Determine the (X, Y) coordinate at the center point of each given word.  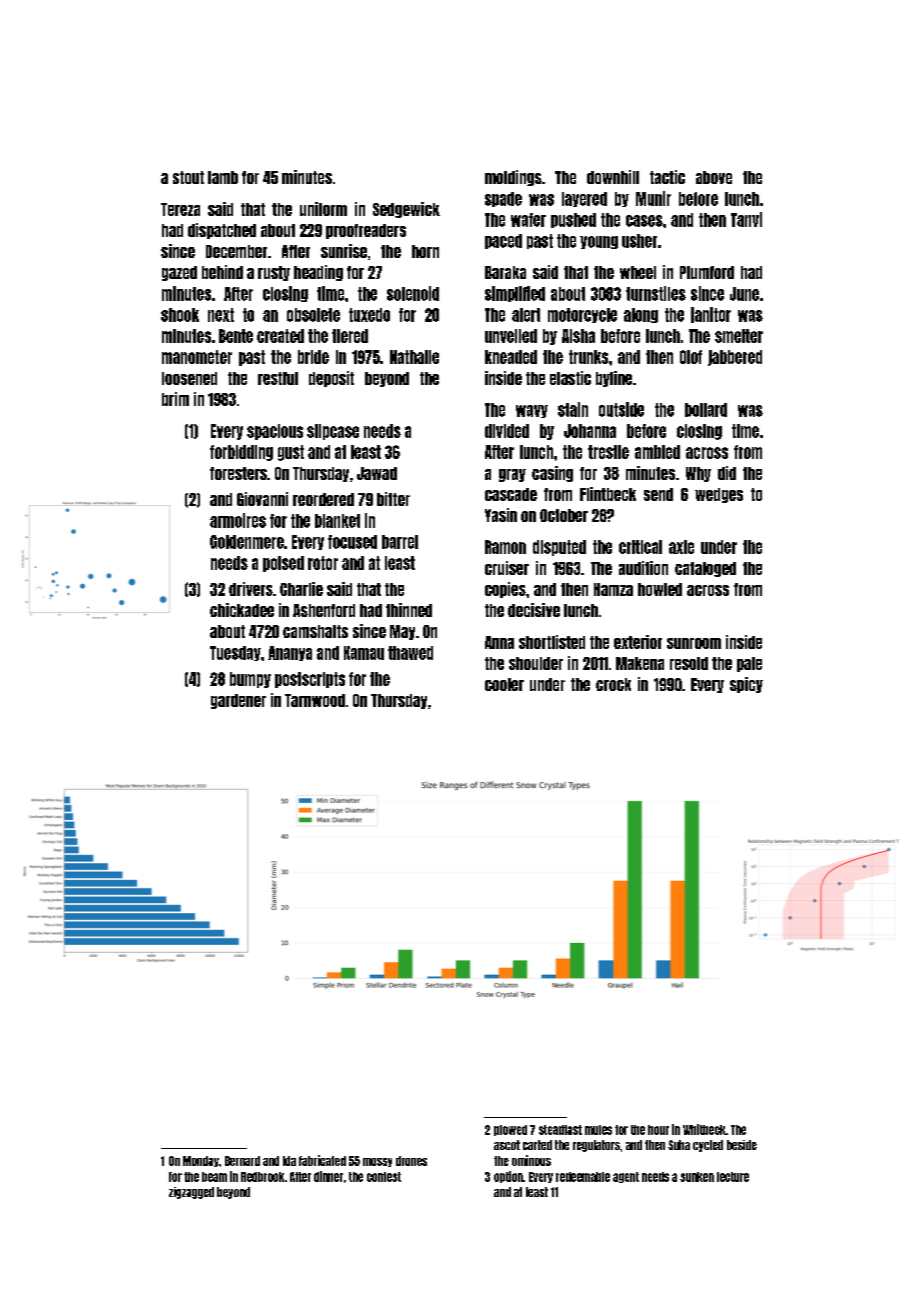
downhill (613, 177)
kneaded (511, 357)
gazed (179, 273)
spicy (746, 685)
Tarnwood (315, 700)
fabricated (322, 1160)
